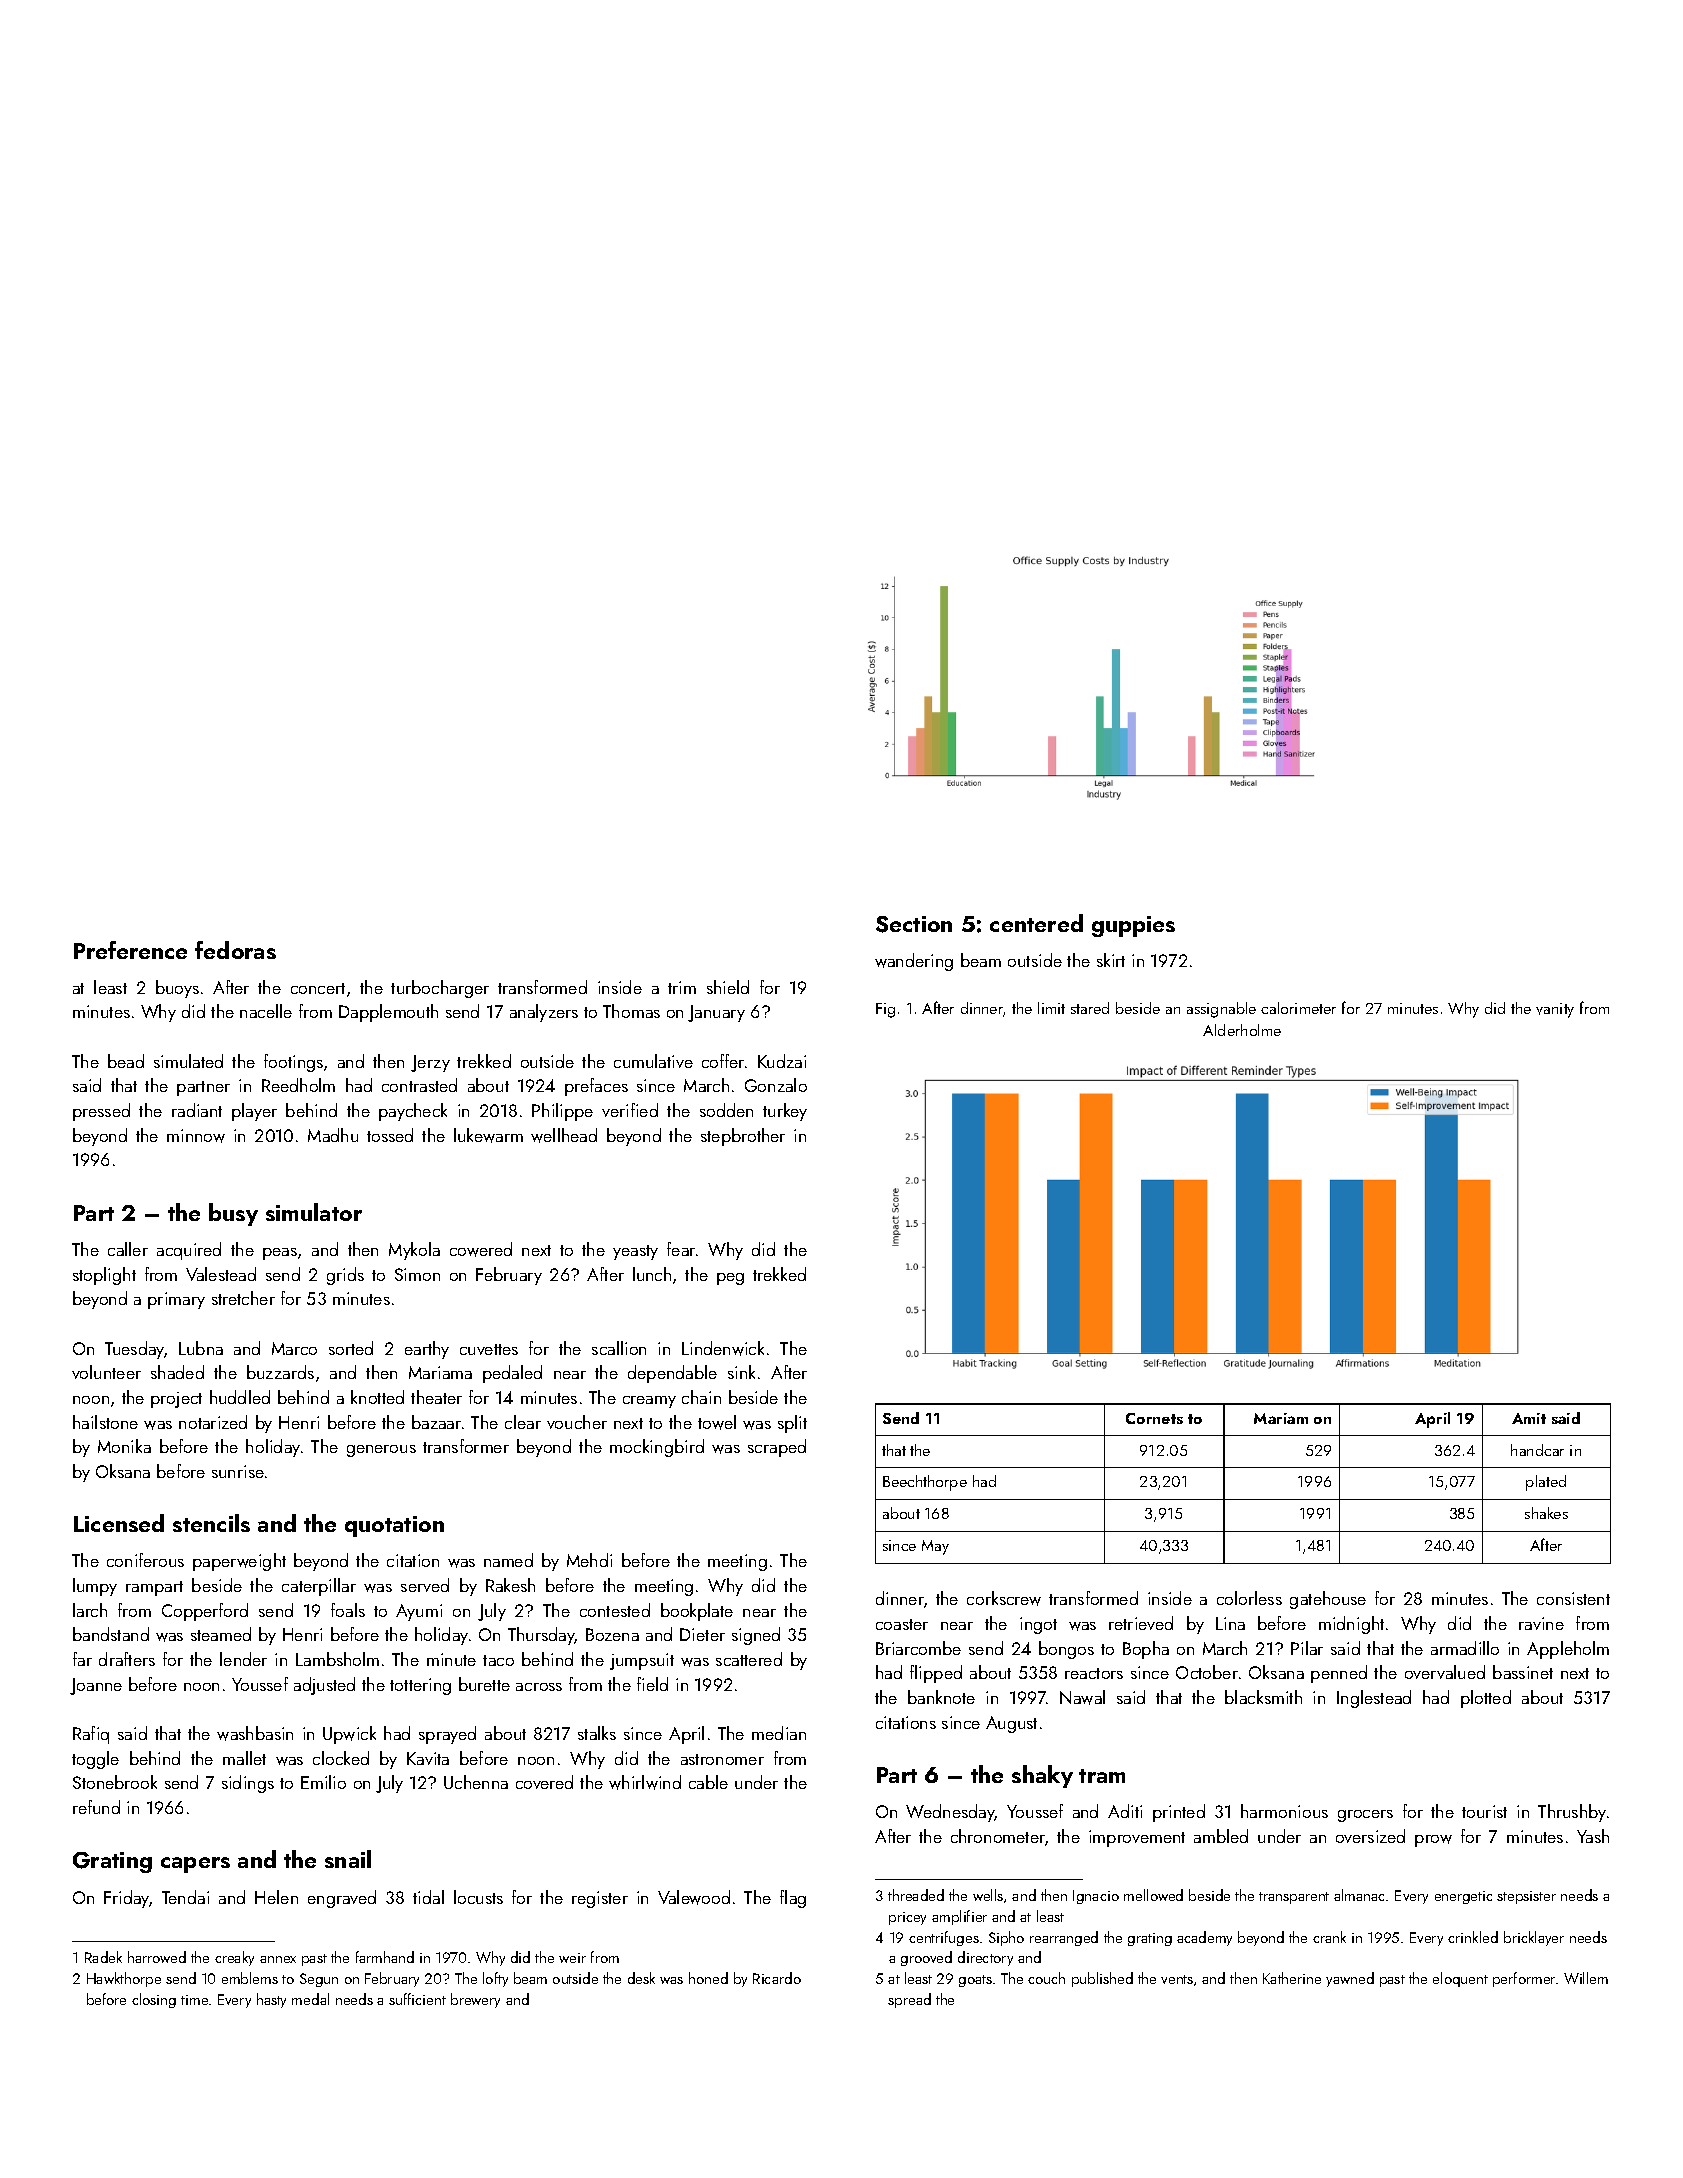  What do you see at coordinates (1298, 1008) in the screenshot?
I see `calorimeter` at bounding box center [1298, 1008].
